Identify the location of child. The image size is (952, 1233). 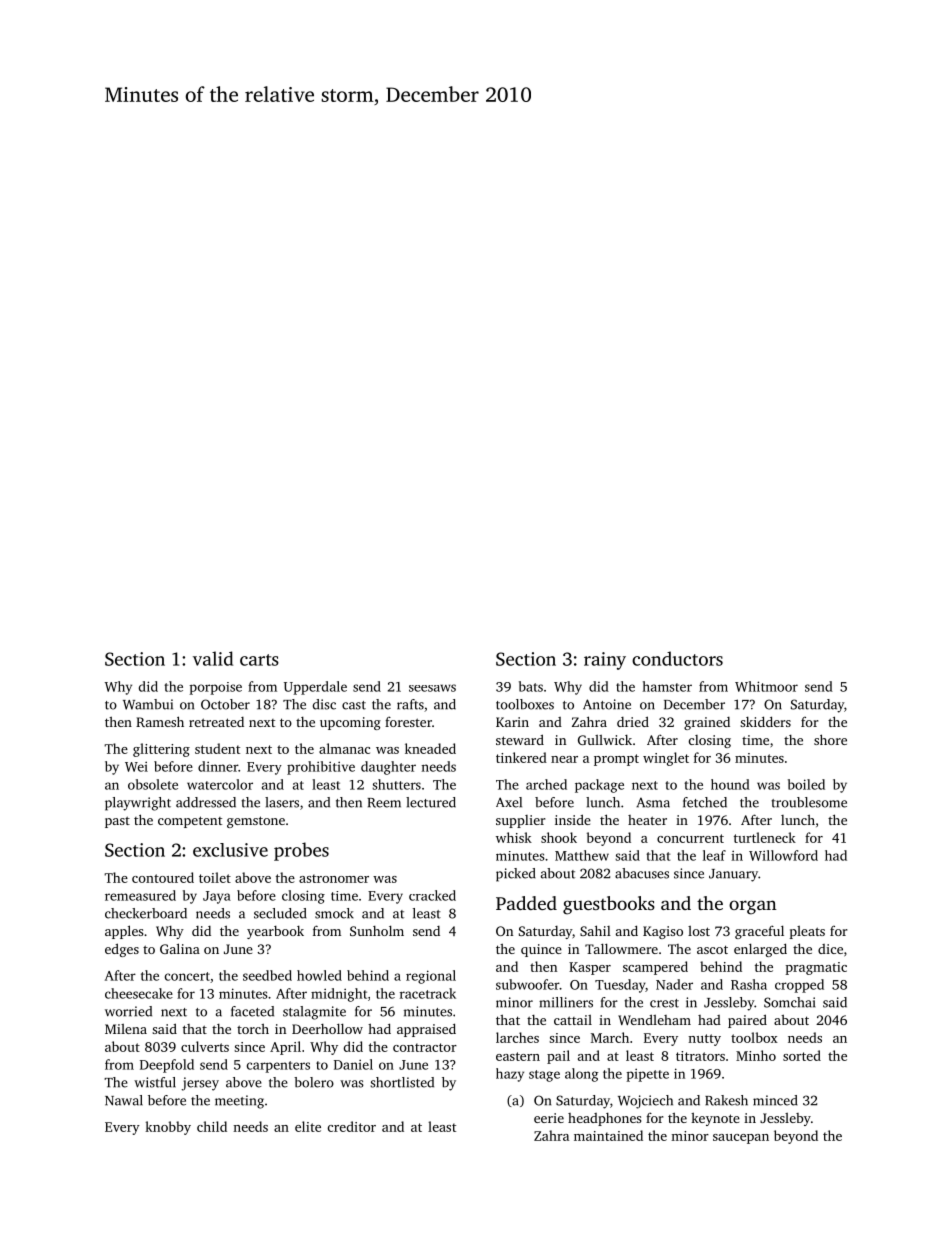
(212, 1126).
